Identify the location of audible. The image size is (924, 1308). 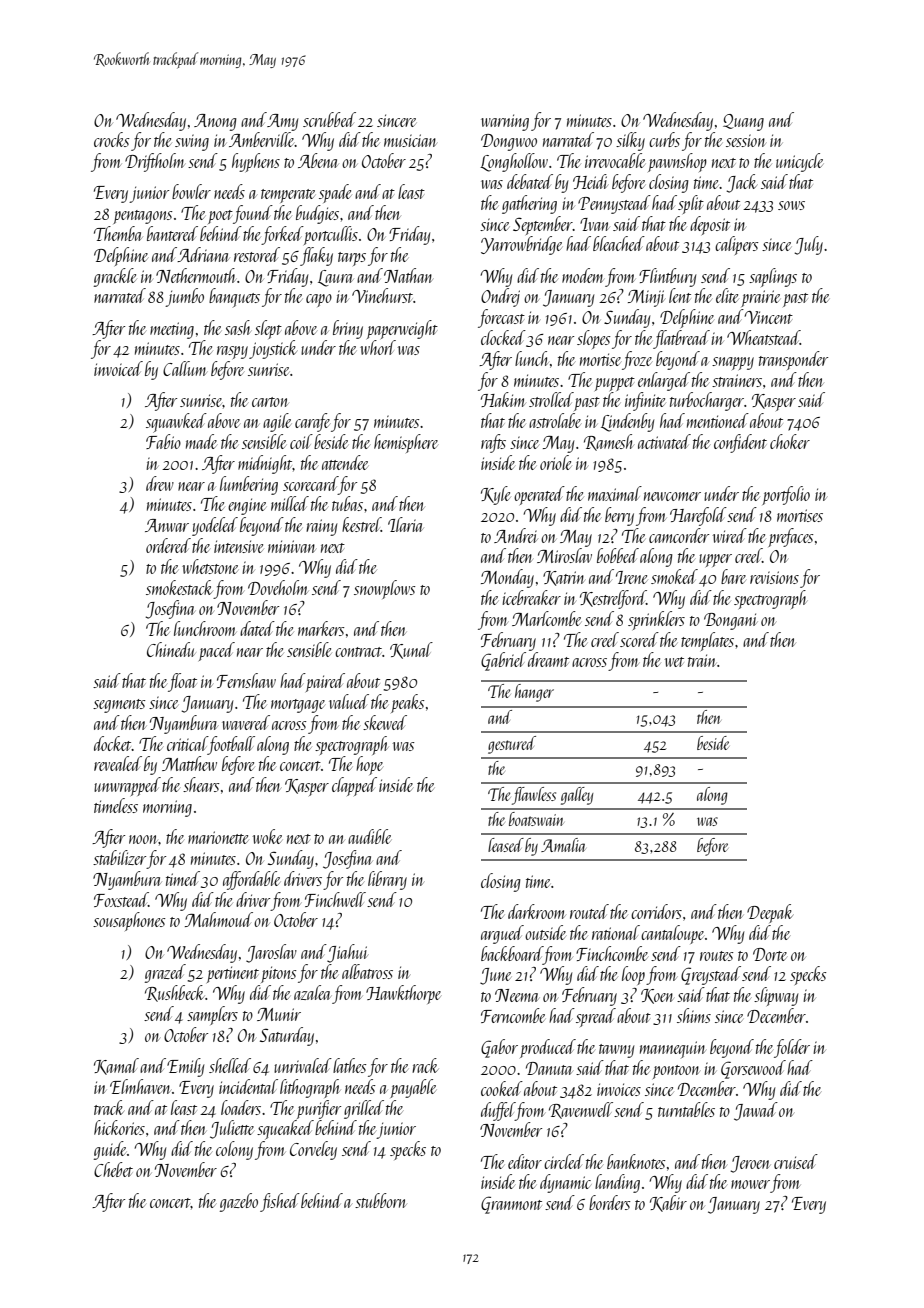
(369, 836).
